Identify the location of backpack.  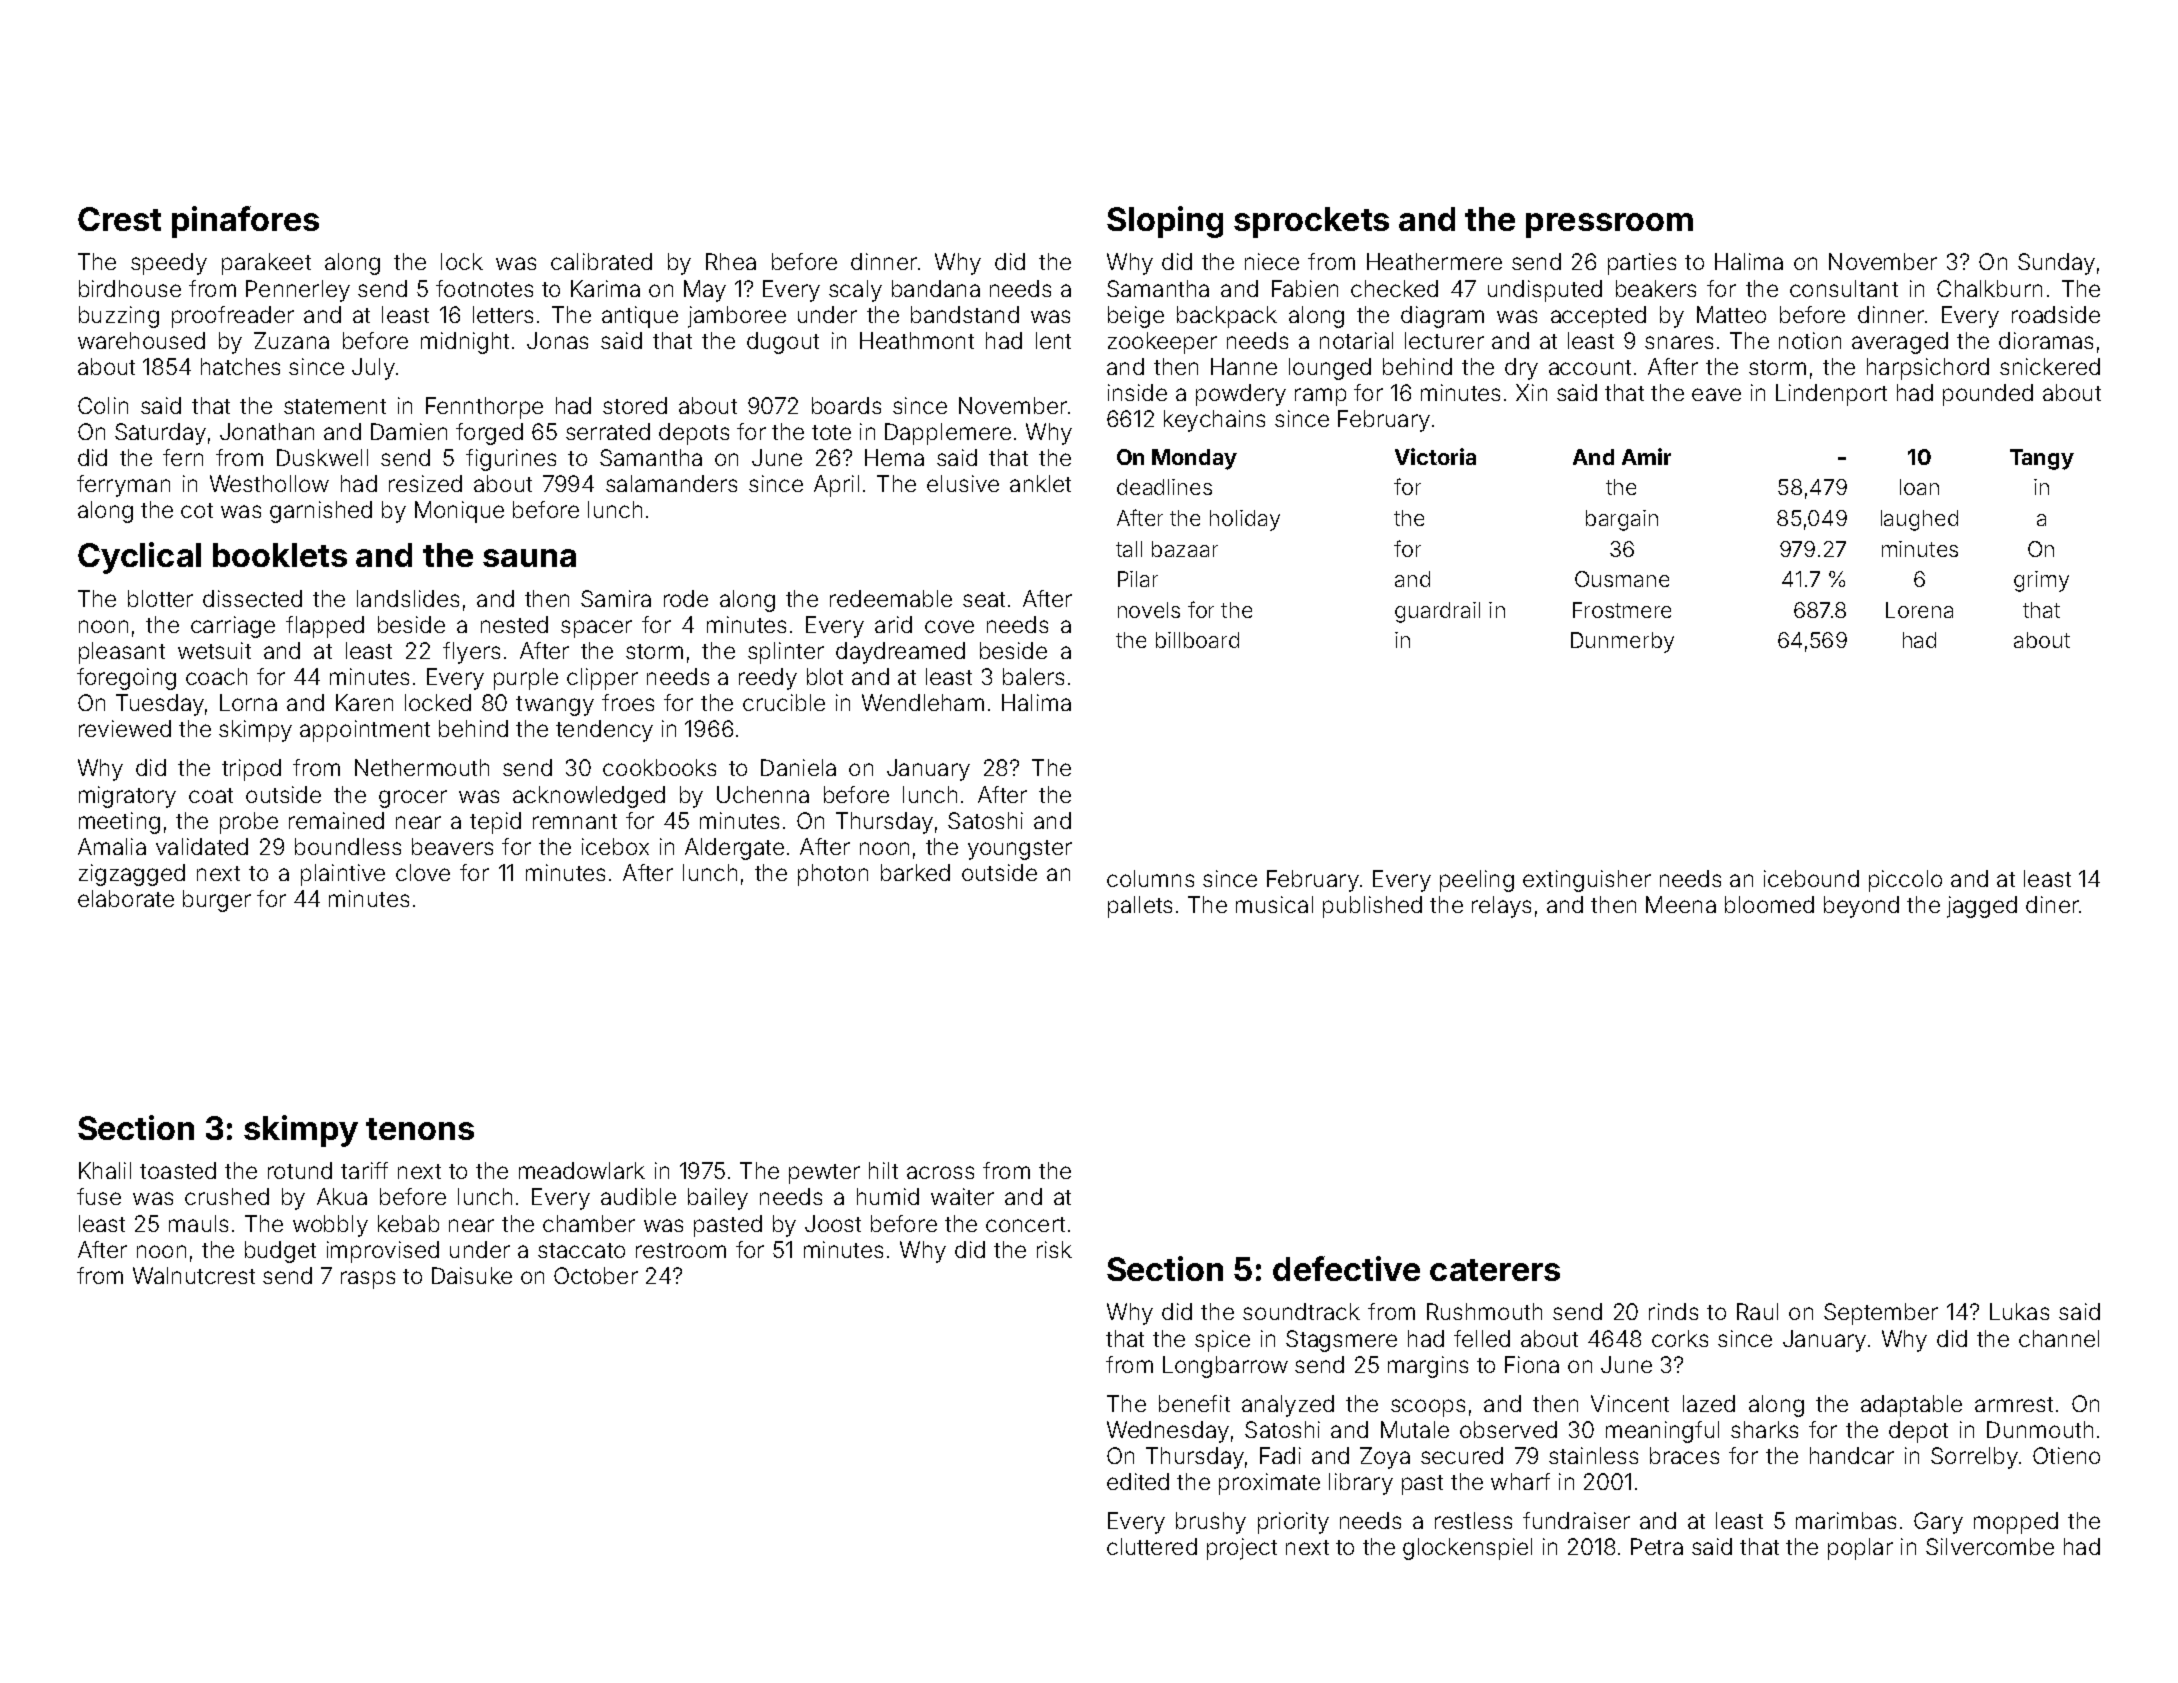
(1227, 317).
